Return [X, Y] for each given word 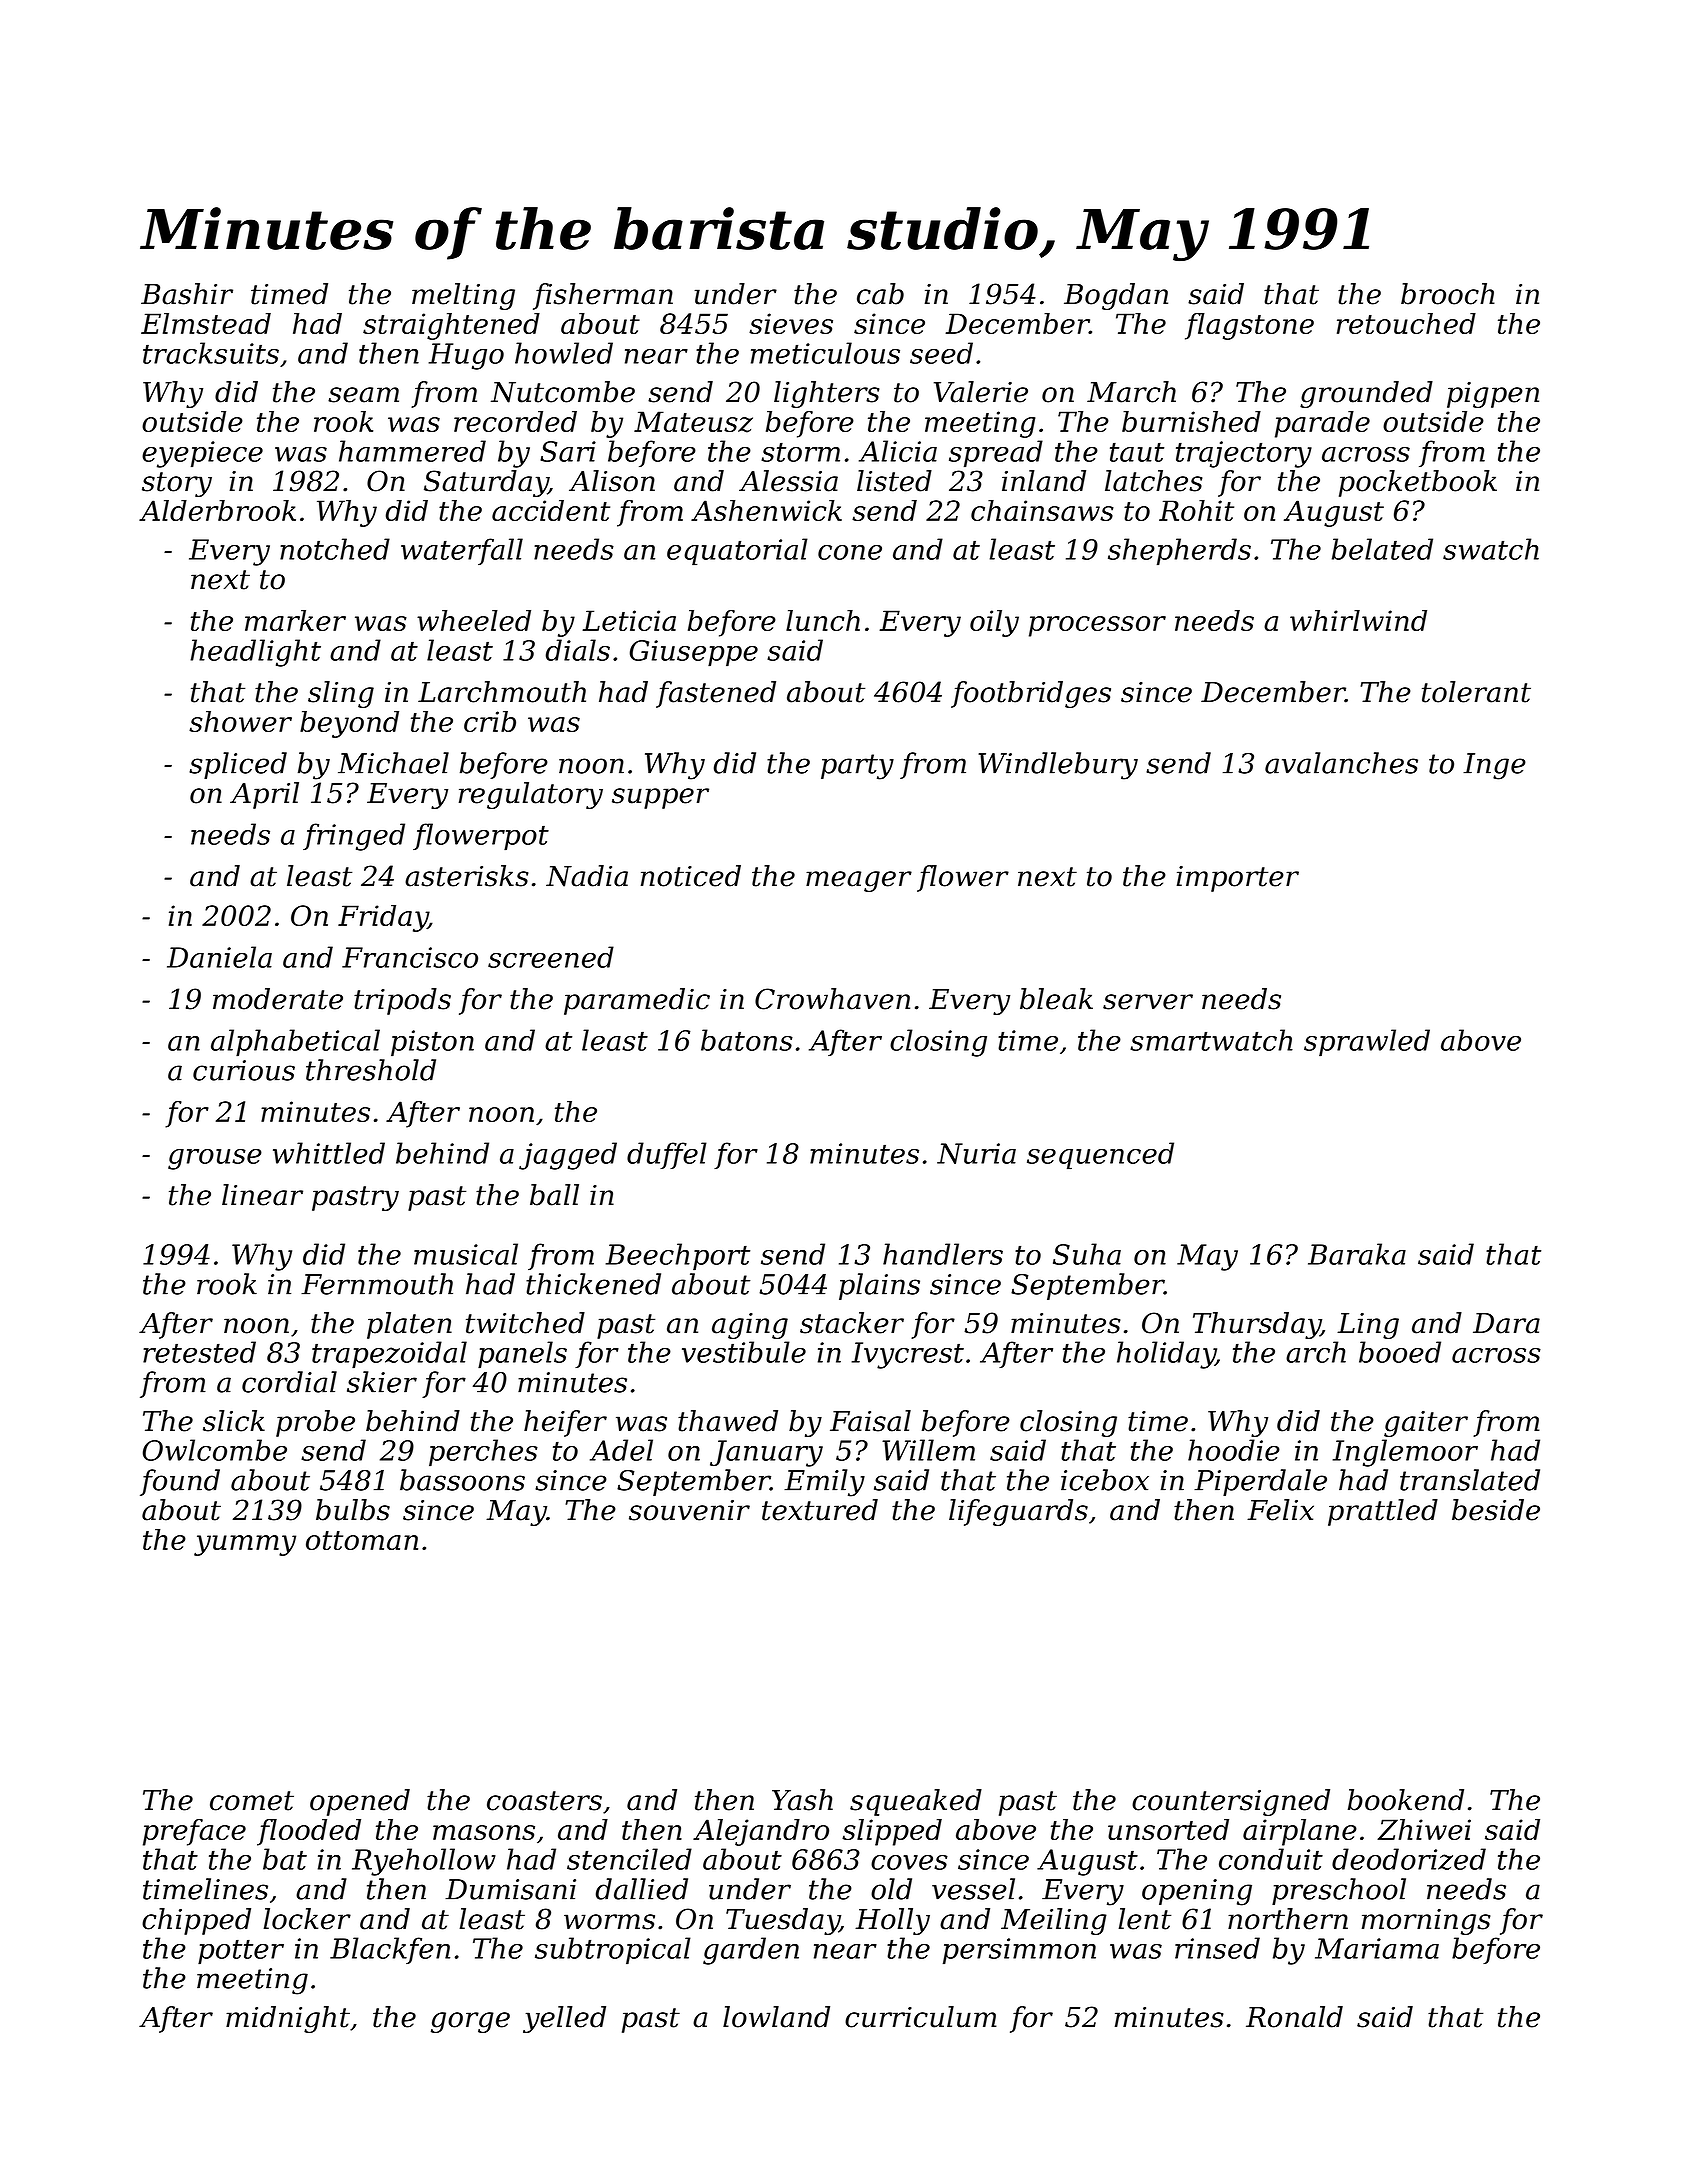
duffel [667, 1155]
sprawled [1367, 1043]
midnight [288, 2019]
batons [747, 1040]
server [1148, 1002]
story [177, 484]
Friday [383, 918]
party [857, 767]
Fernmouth [377, 1284]
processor [1097, 626]
